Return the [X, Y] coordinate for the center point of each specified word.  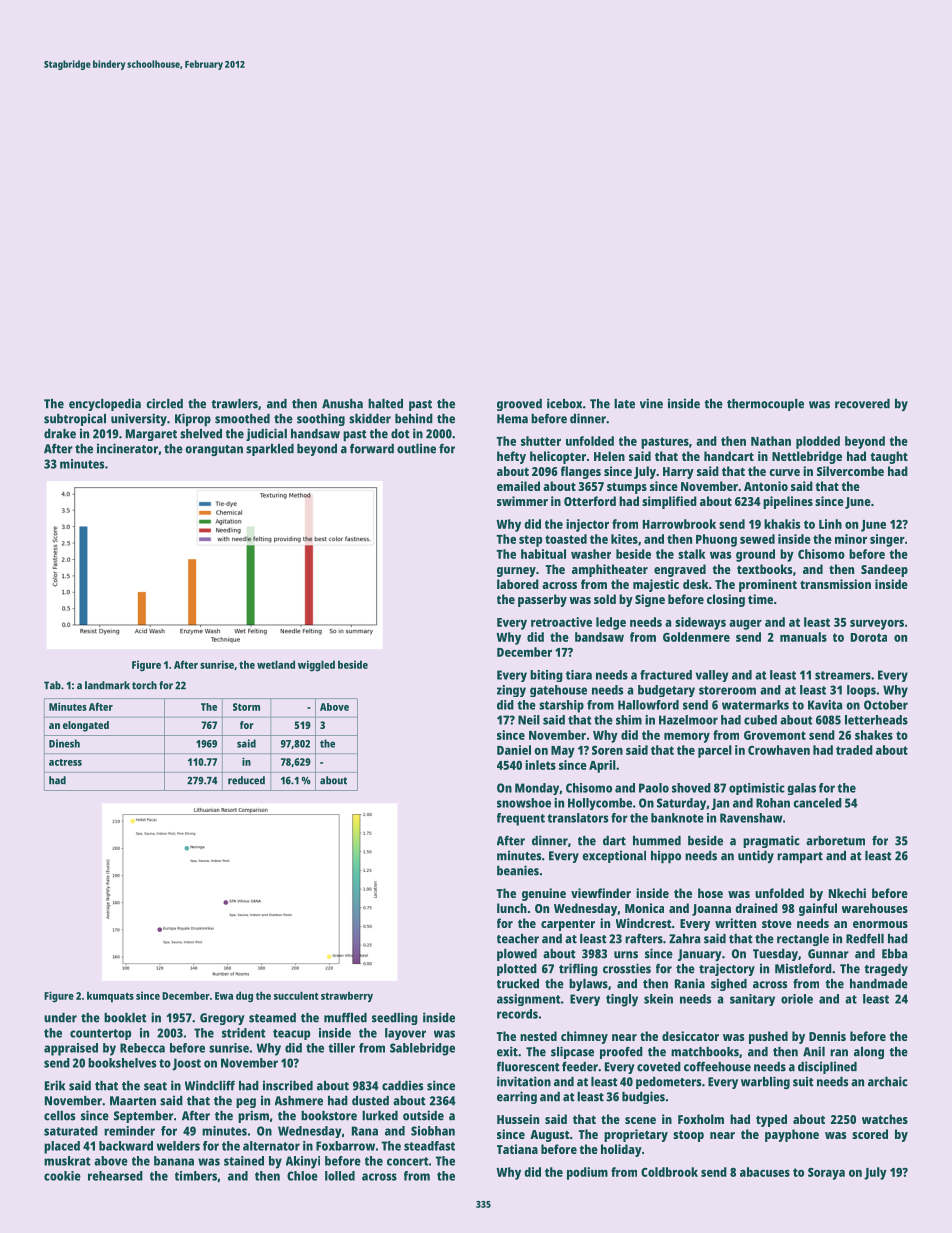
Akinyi [303, 1162]
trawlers [234, 404]
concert [408, 1161]
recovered [862, 404]
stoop [688, 1136]
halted [385, 404]
